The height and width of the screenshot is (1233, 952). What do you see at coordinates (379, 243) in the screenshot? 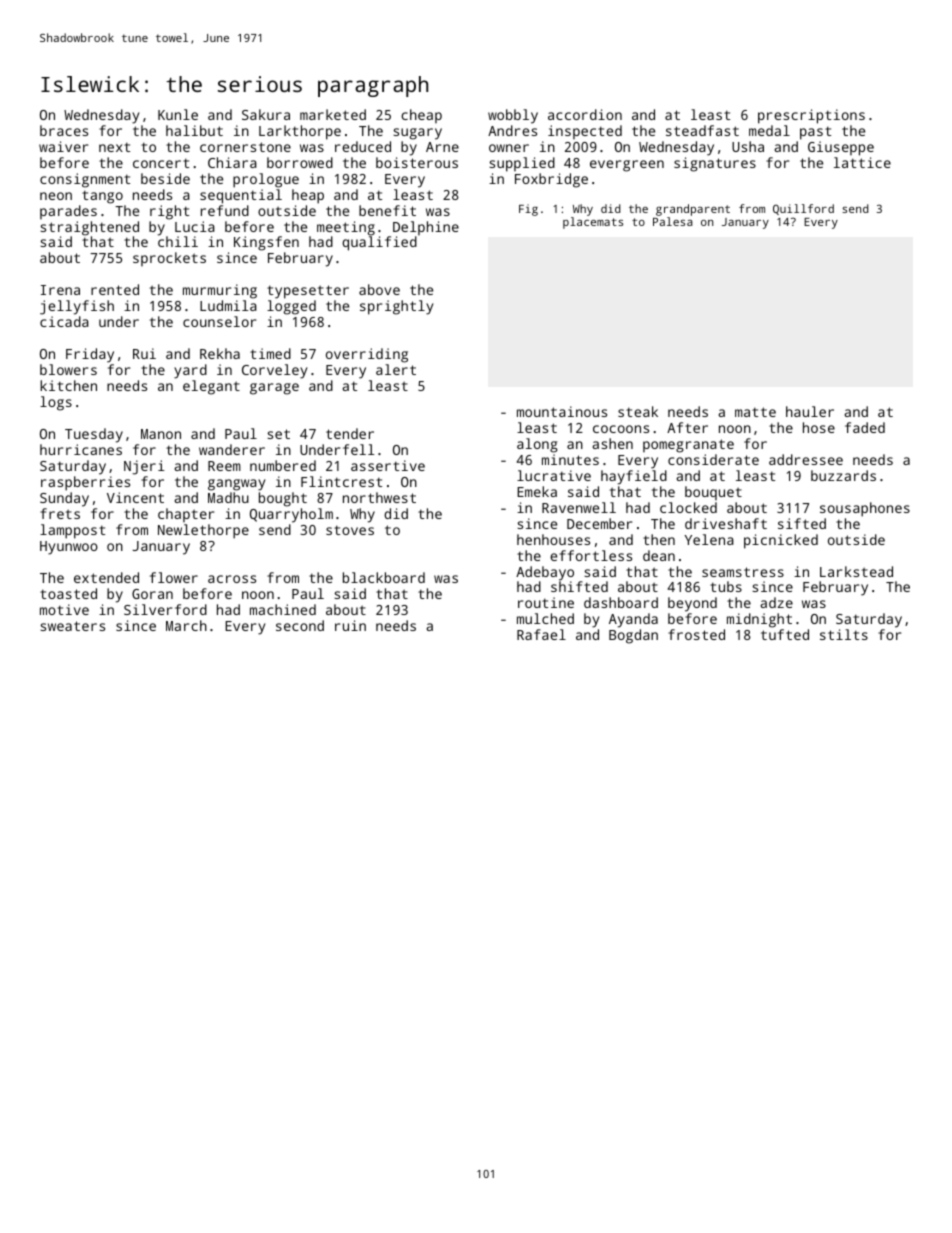
I see `qualified` at bounding box center [379, 243].
